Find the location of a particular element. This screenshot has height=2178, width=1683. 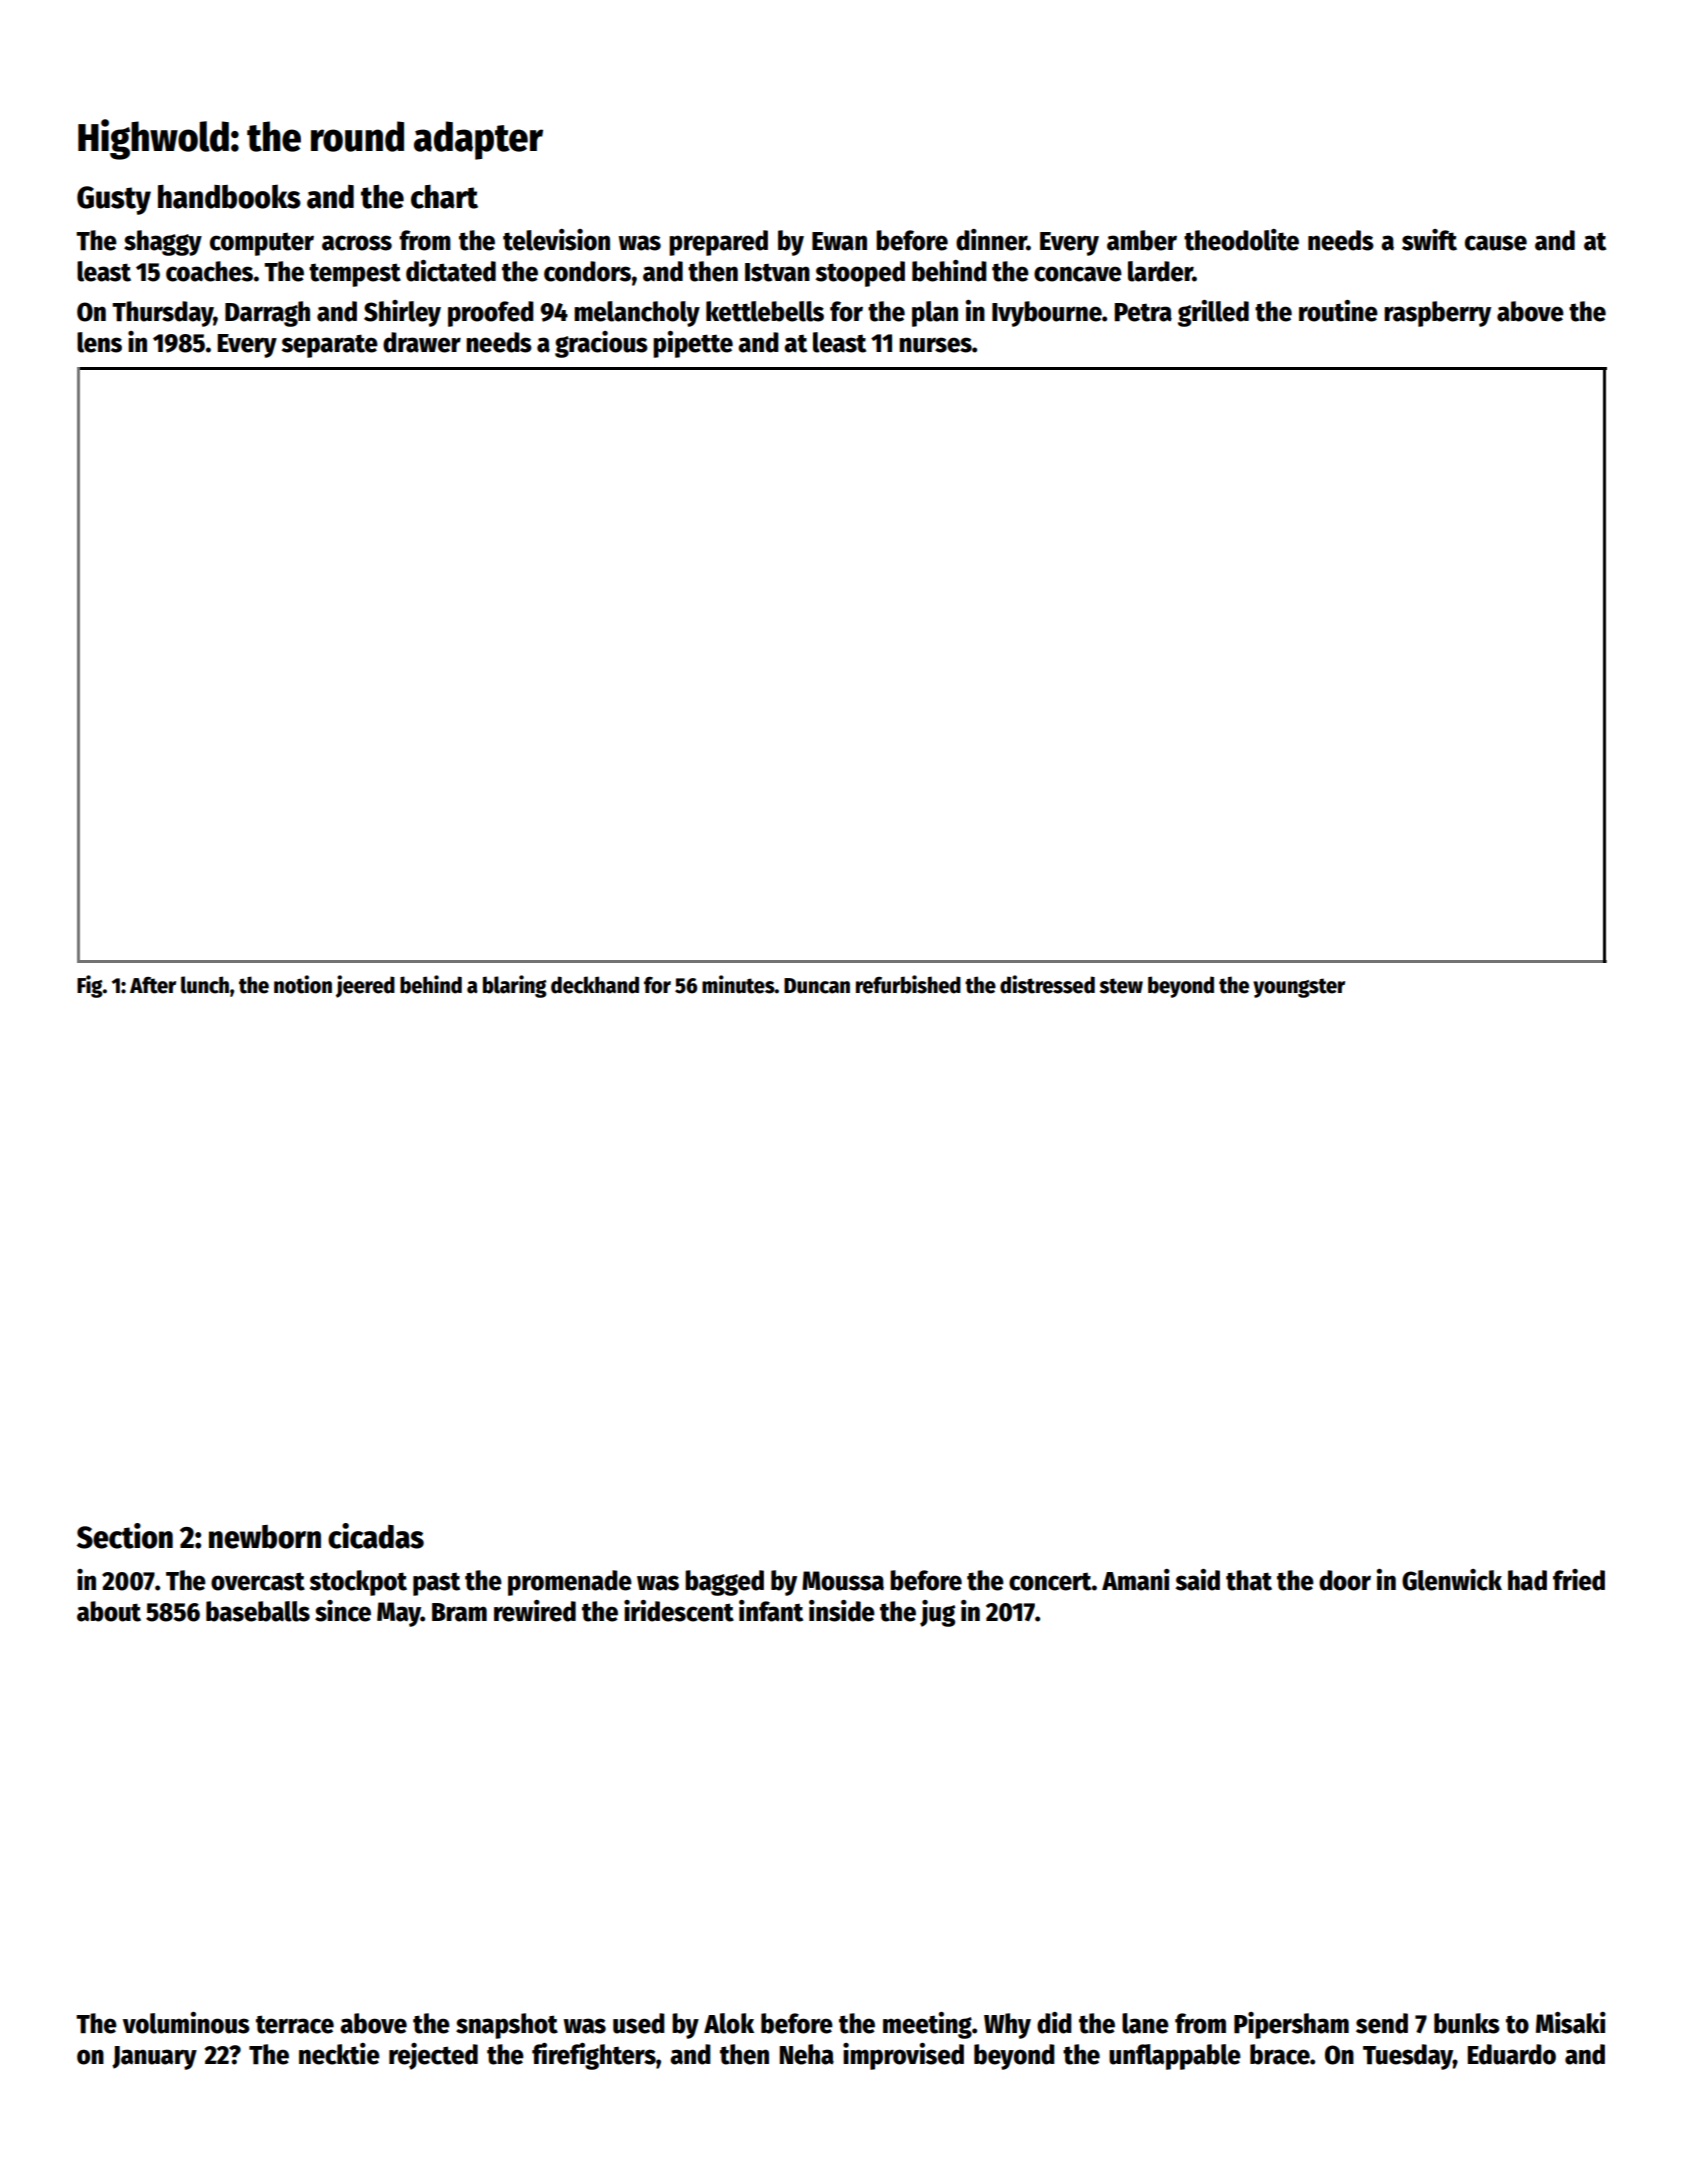

lens is located at coordinates (99, 342).
